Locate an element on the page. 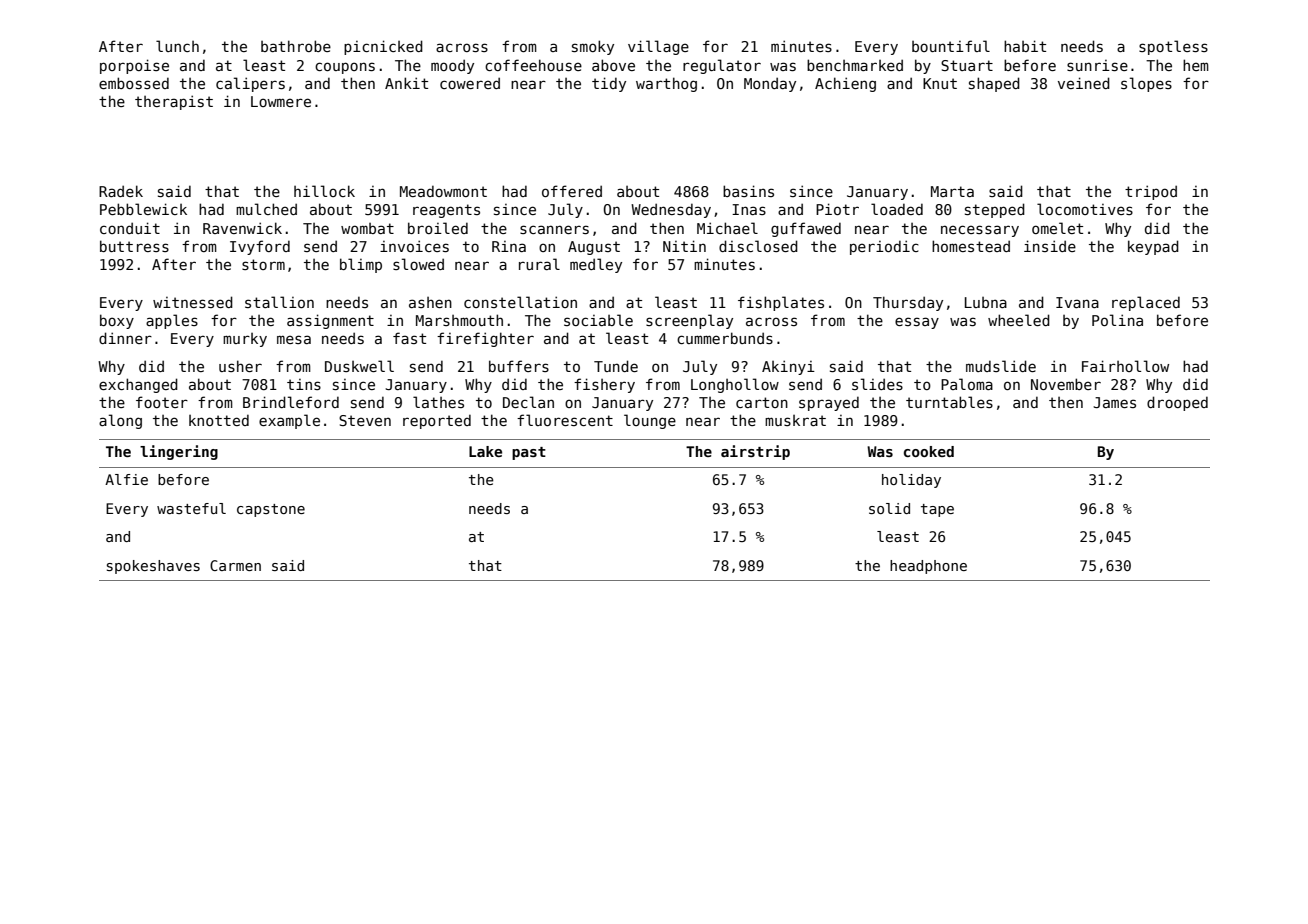 Image resolution: width=1308 pixels, height=924 pixels. Stuart is located at coordinates (967, 65).
